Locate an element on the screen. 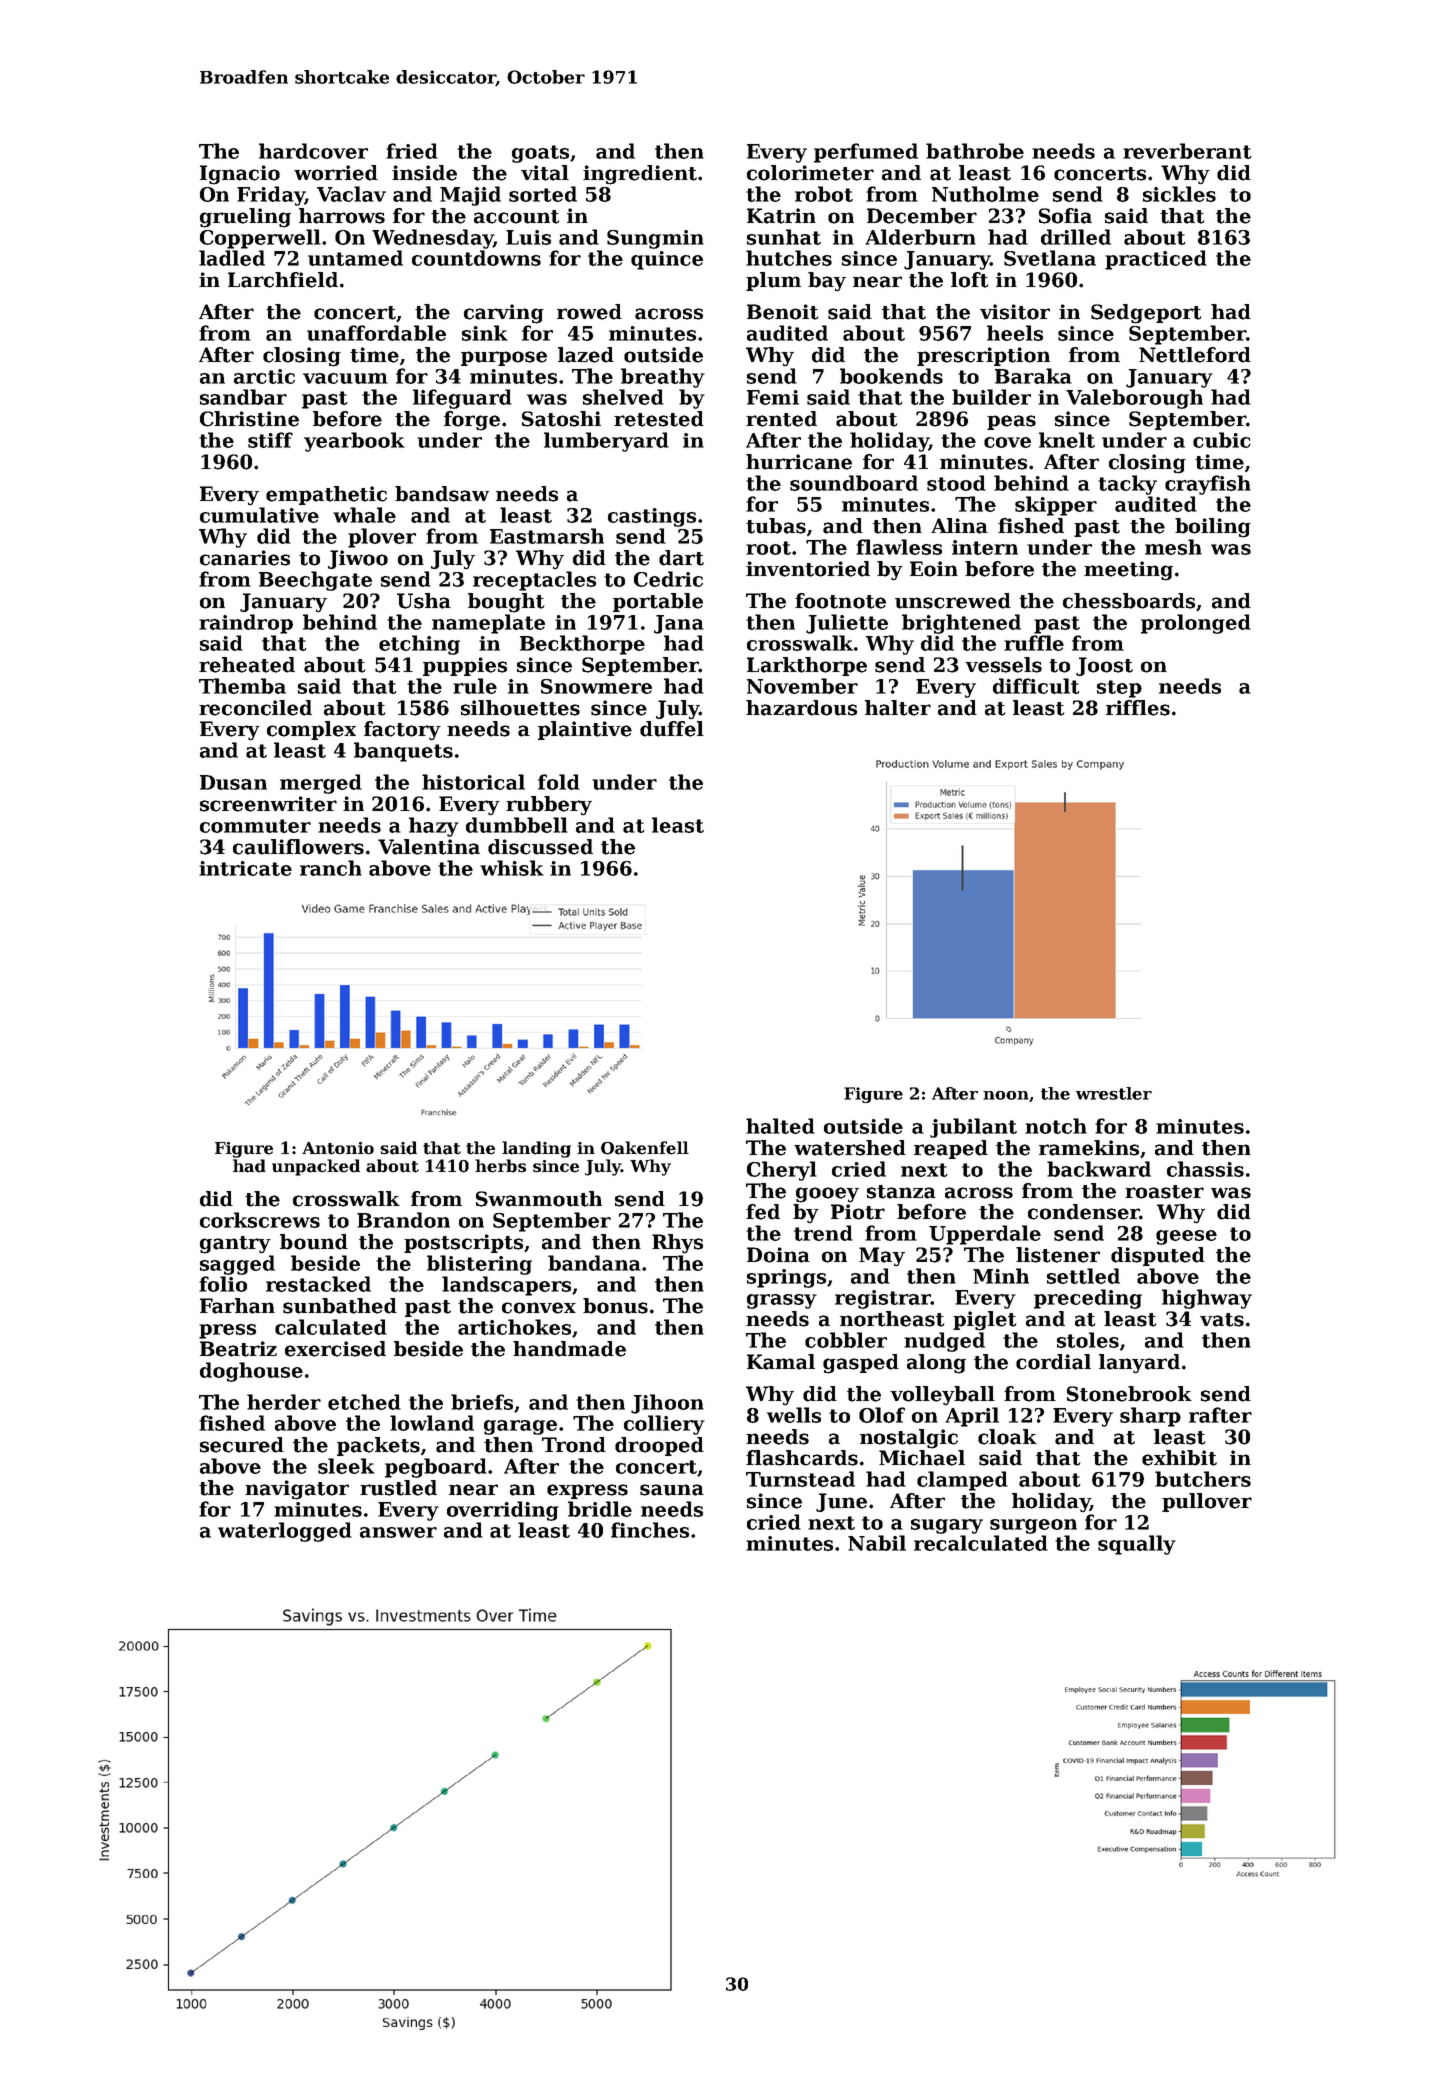  Katrin is located at coordinates (781, 216).
